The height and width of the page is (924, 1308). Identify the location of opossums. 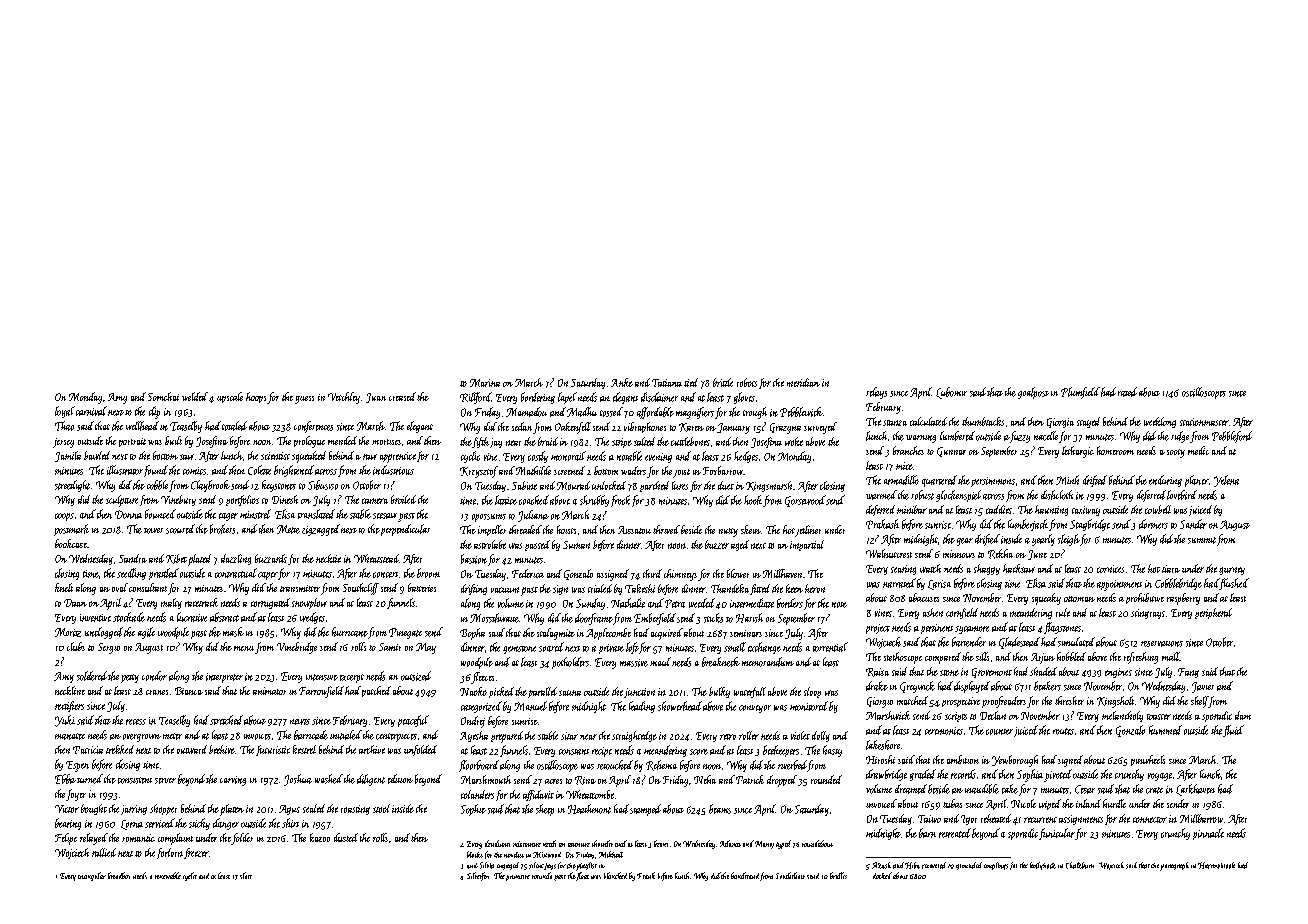
(489, 518).
